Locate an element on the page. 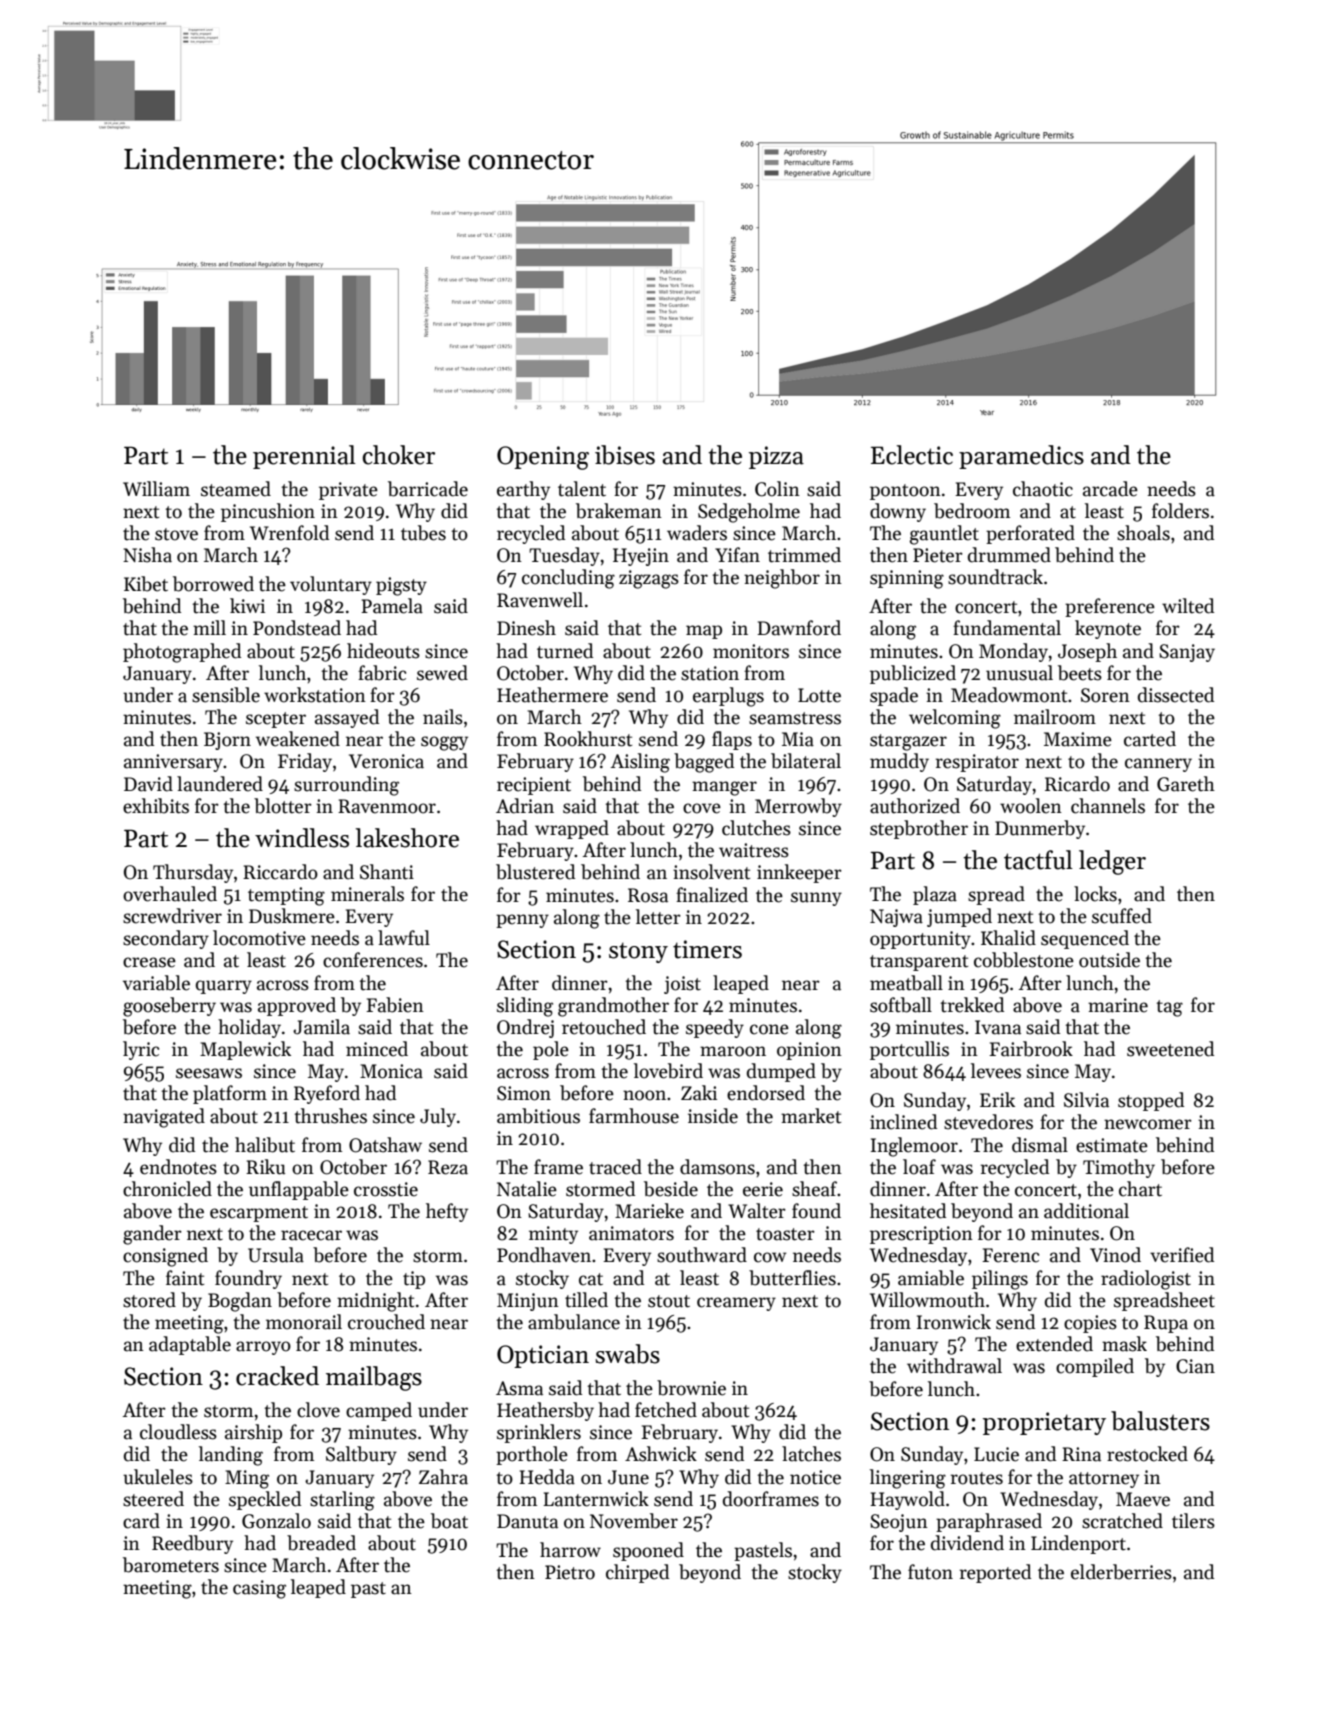  verified is located at coordinates (1182, 1255).
